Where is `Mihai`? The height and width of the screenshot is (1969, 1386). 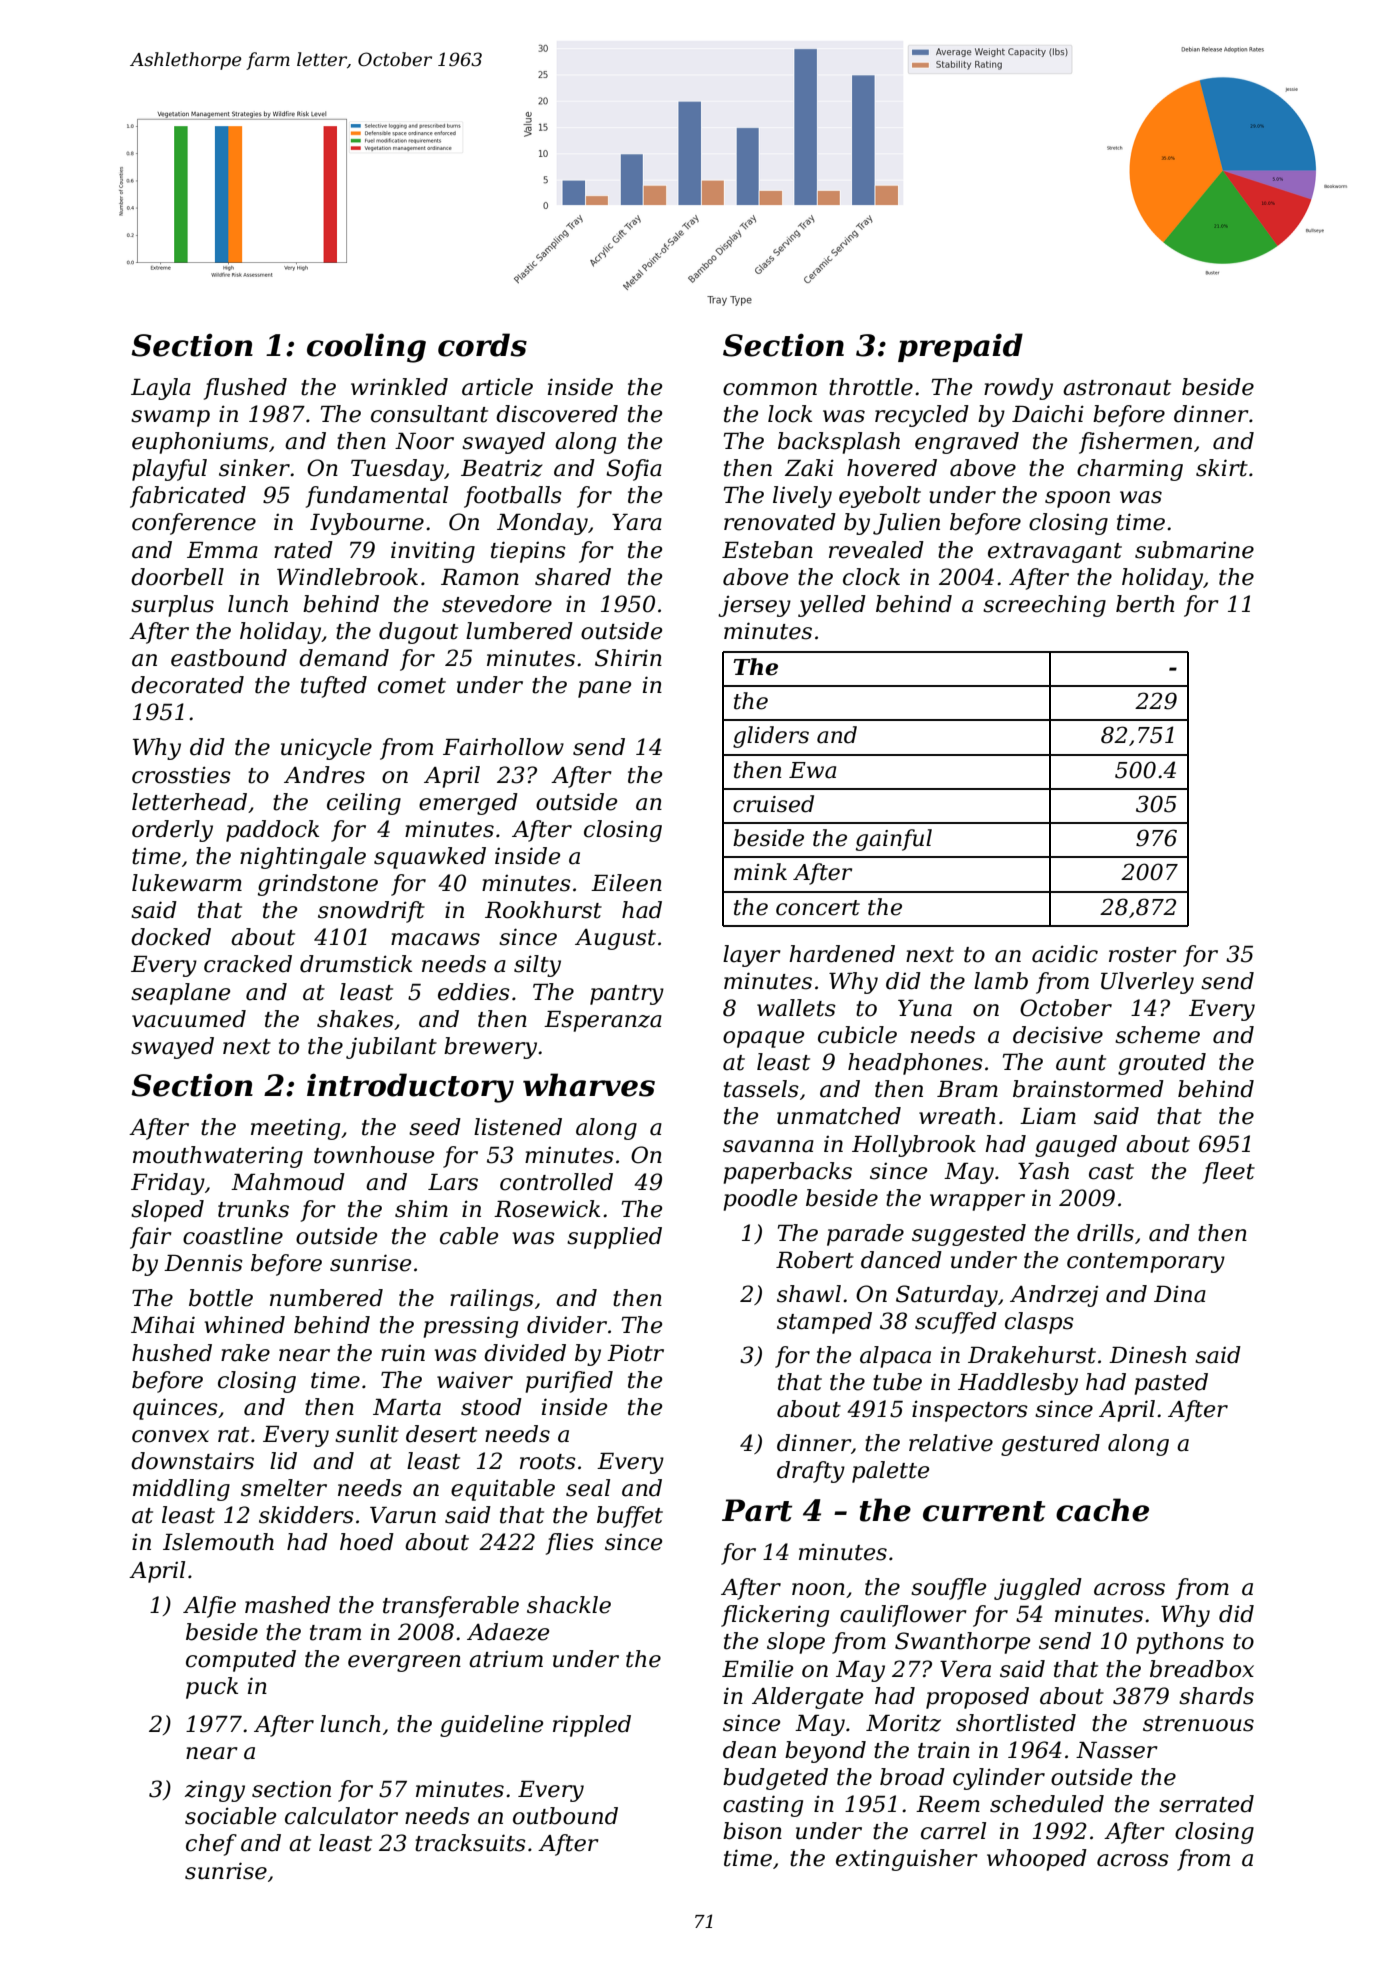
Mihai is located at coordinates (163, 1325).
